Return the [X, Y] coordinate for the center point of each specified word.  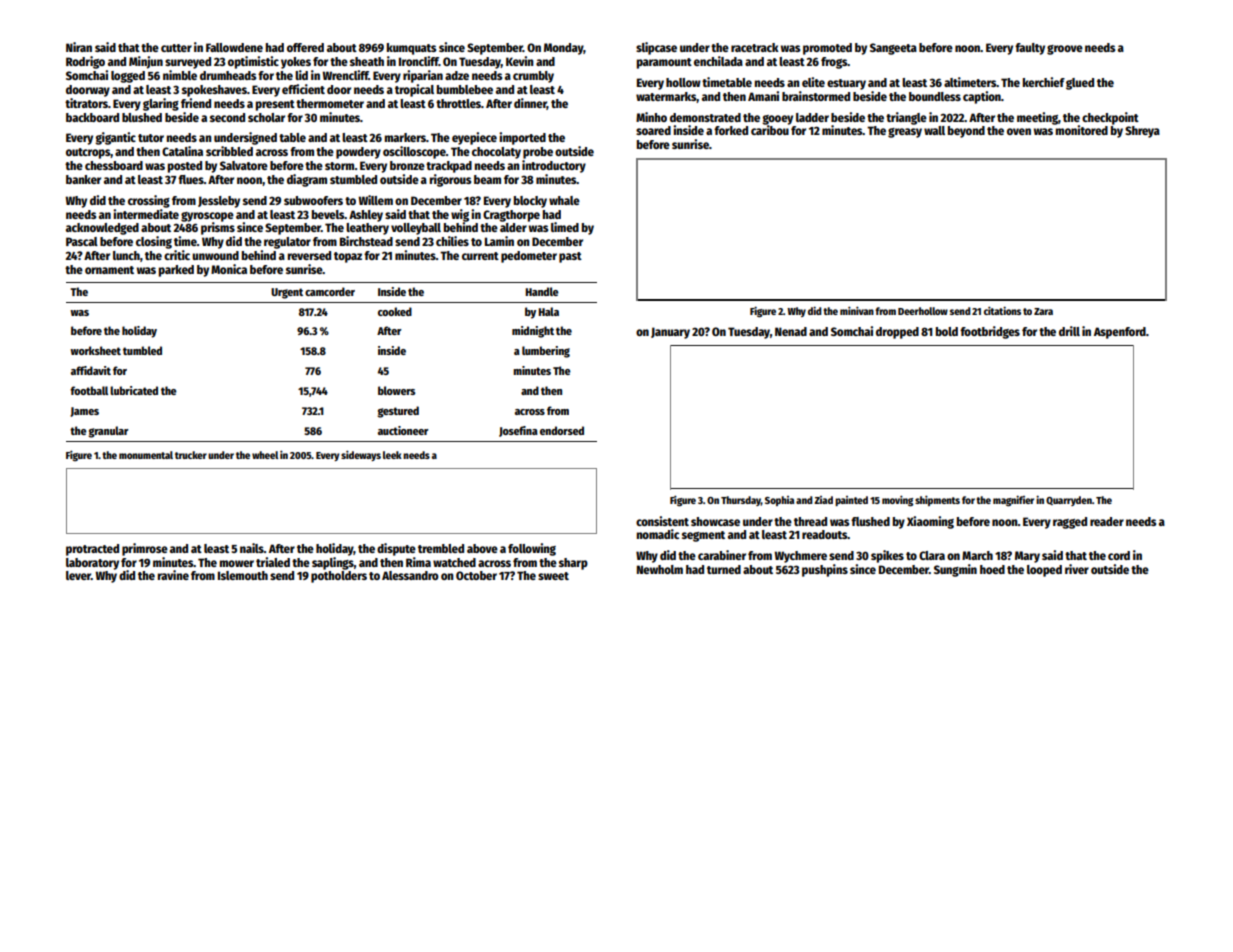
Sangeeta [893, 49]
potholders [339, 577]
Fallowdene [234, 47]
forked [731, 130]
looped [1044, 571]
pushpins [825, 570]
